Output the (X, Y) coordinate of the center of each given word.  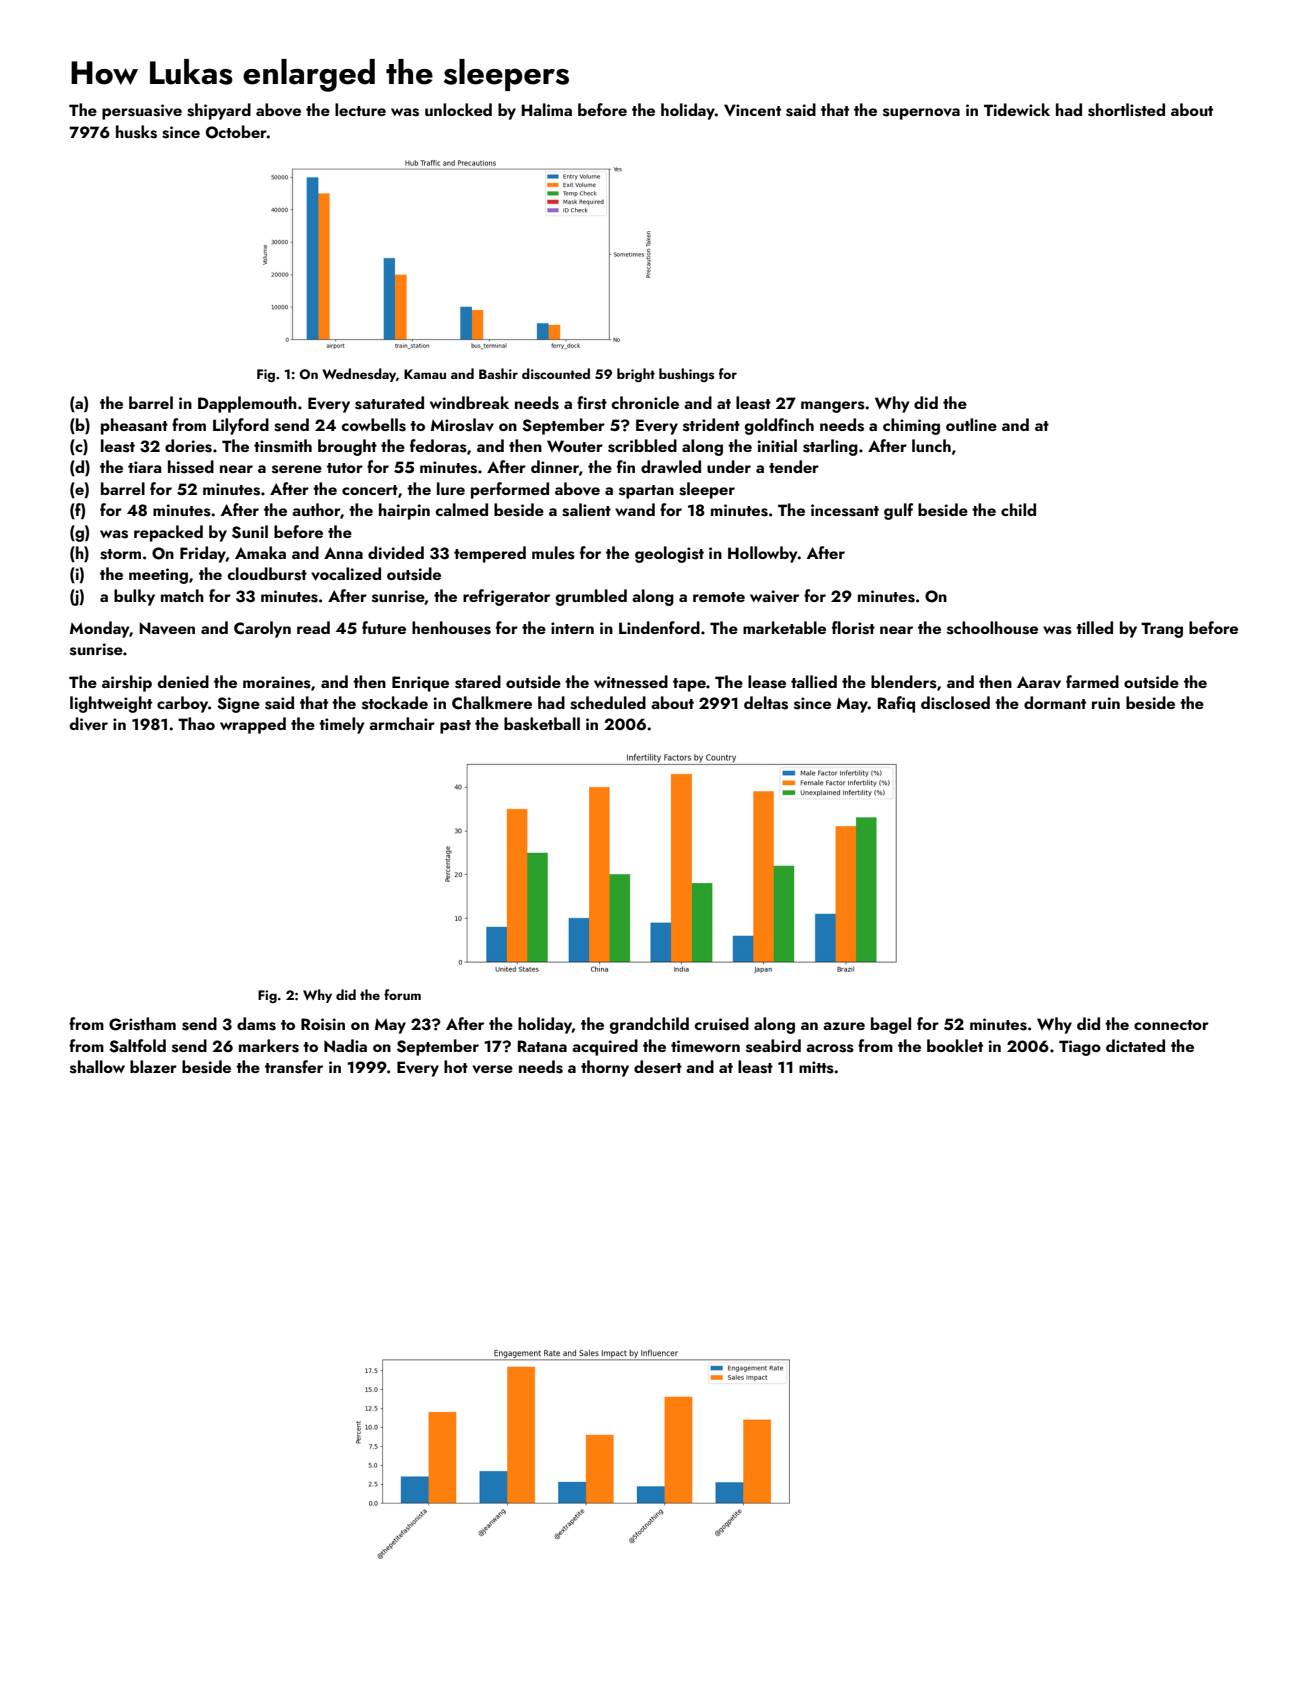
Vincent (752, 110)
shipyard (219, 111)
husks (136, 132)
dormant (1055, 702)
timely (342, 725)
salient (586, 510)
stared (478, 682)
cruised (721, 1024)
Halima (547, 109)
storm (120, 554)
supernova (921, 114)
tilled (1094, 627)
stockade (395, 703)
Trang (1162, 630)
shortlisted (1126, 110)
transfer (294, 1067)
